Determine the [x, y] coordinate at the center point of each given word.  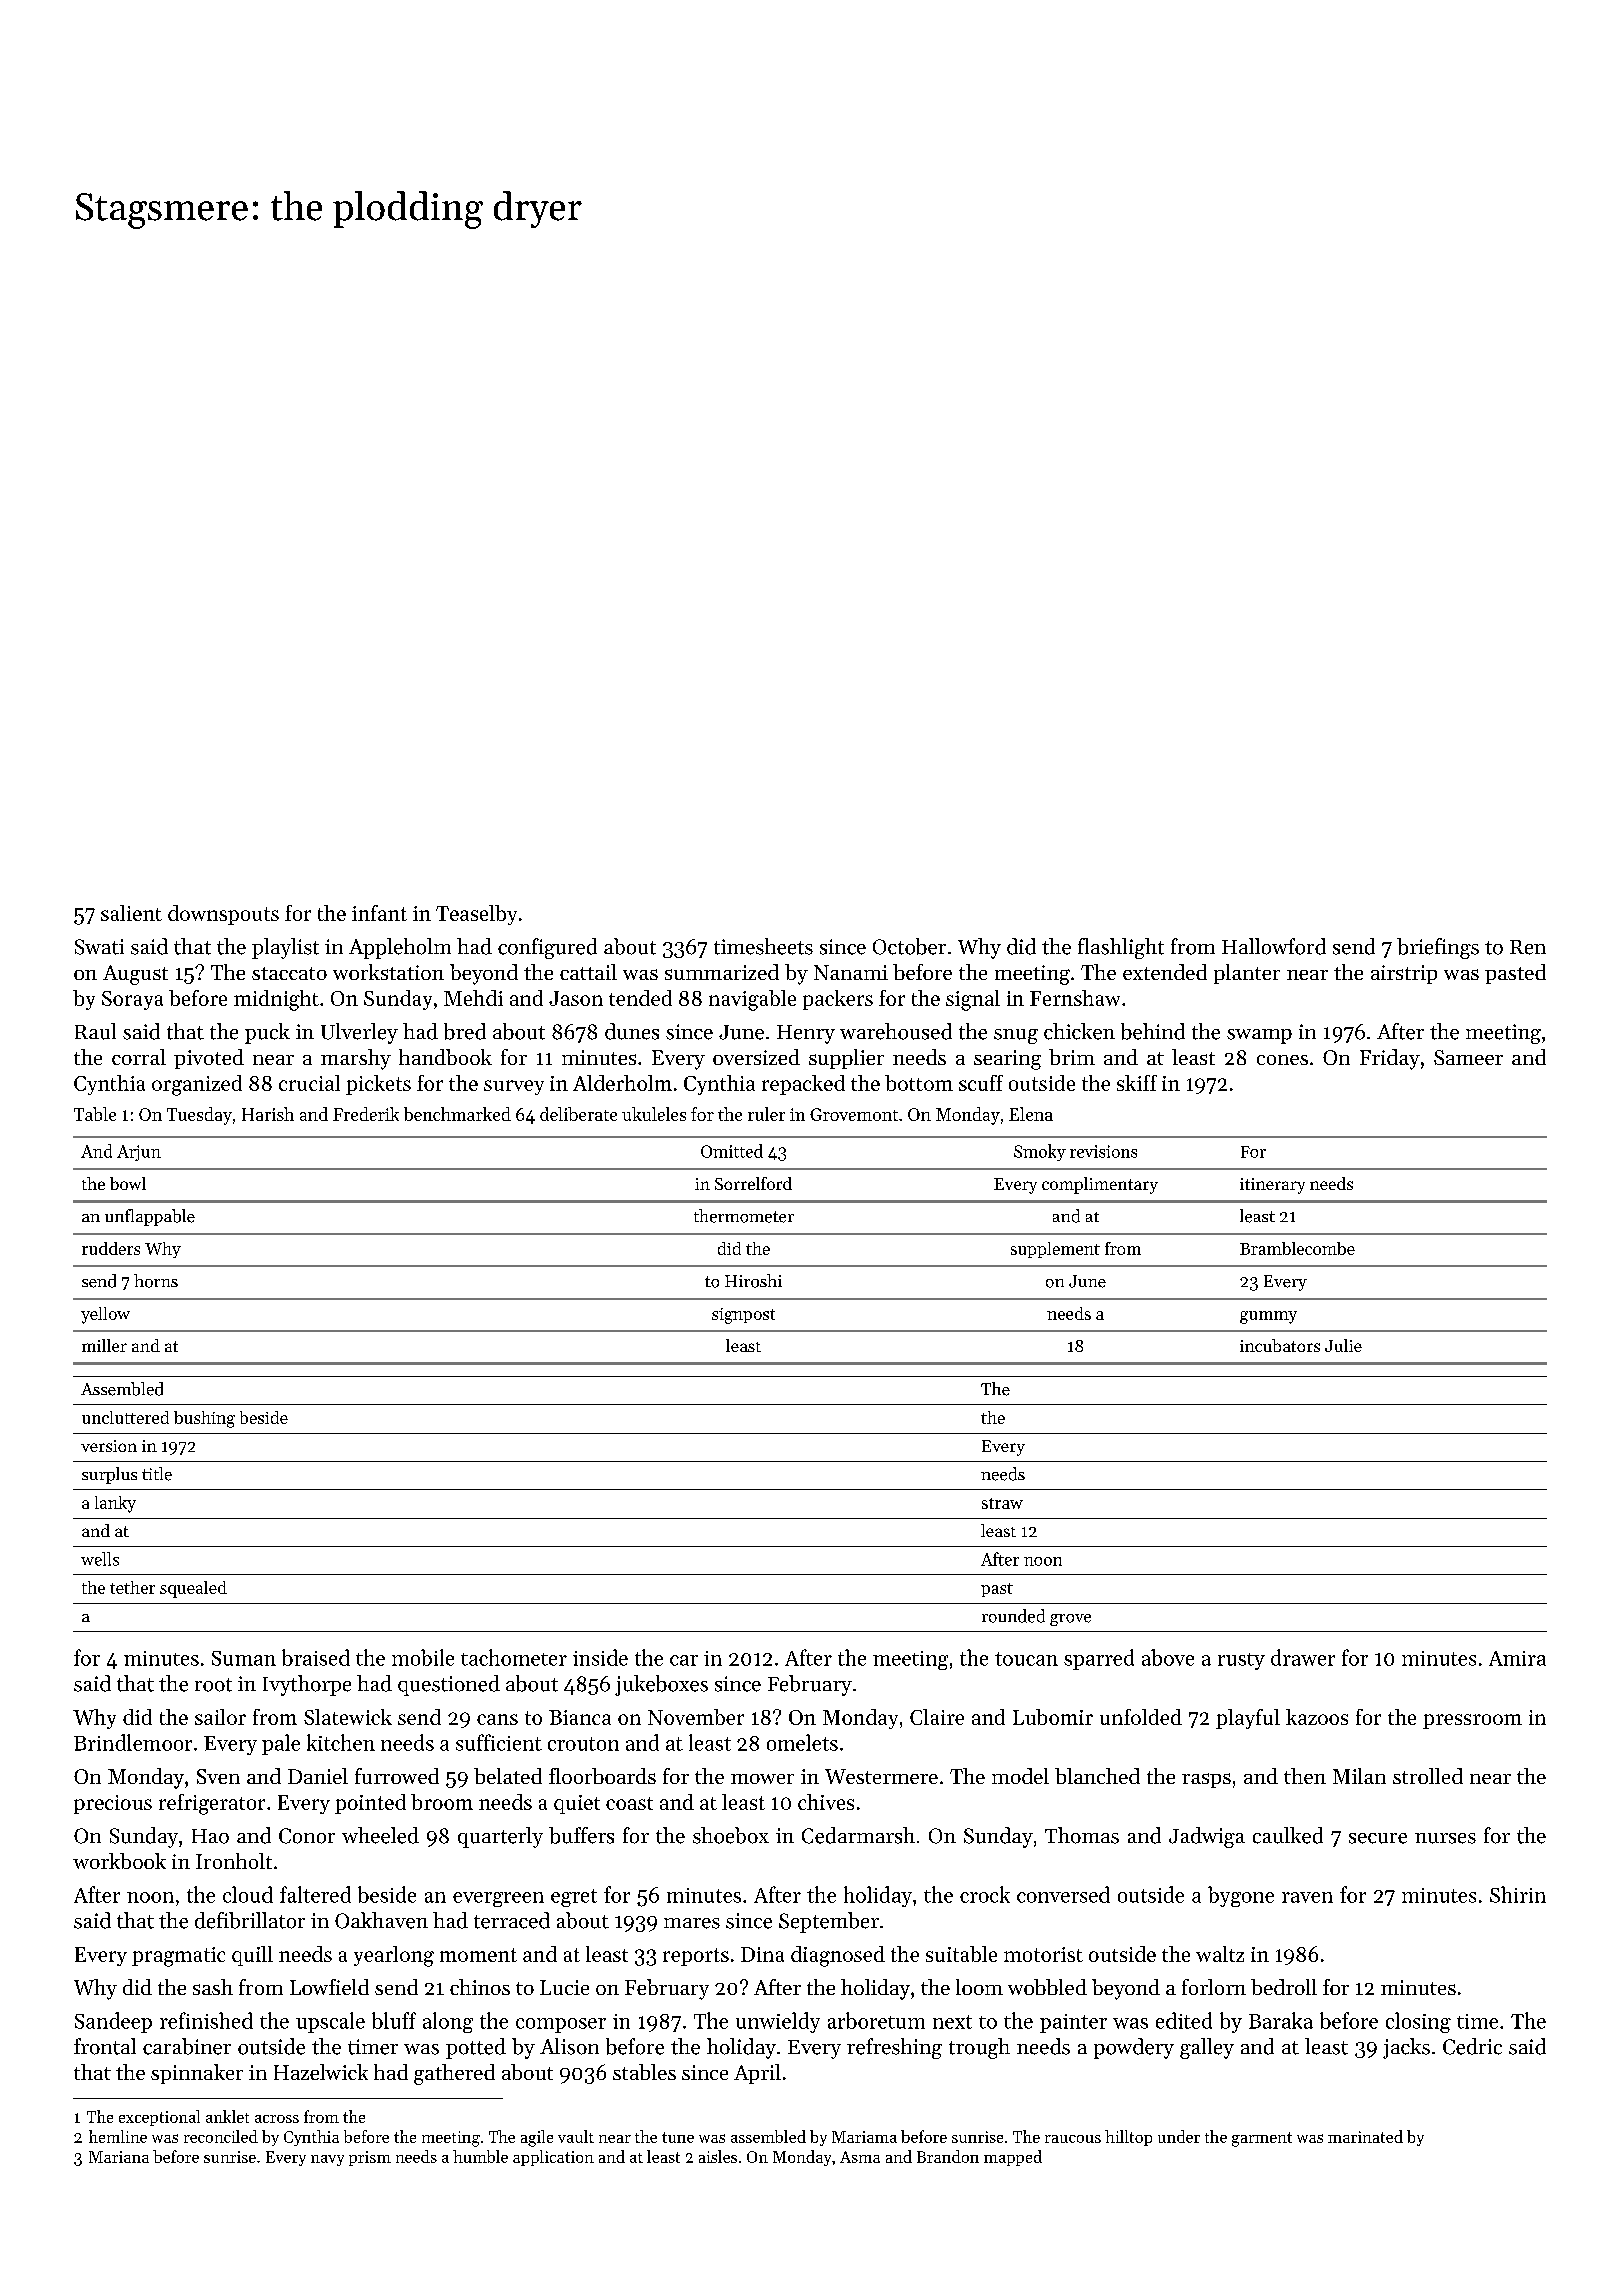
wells [100, 1559]
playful [1248, 1719]
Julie [1343, 1345]
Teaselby [476, 915]
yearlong [394, 1956]
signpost [743, 1316]
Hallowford [1274, 946]
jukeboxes [661, 1685]
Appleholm [400, 948]
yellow [105, 1315]
